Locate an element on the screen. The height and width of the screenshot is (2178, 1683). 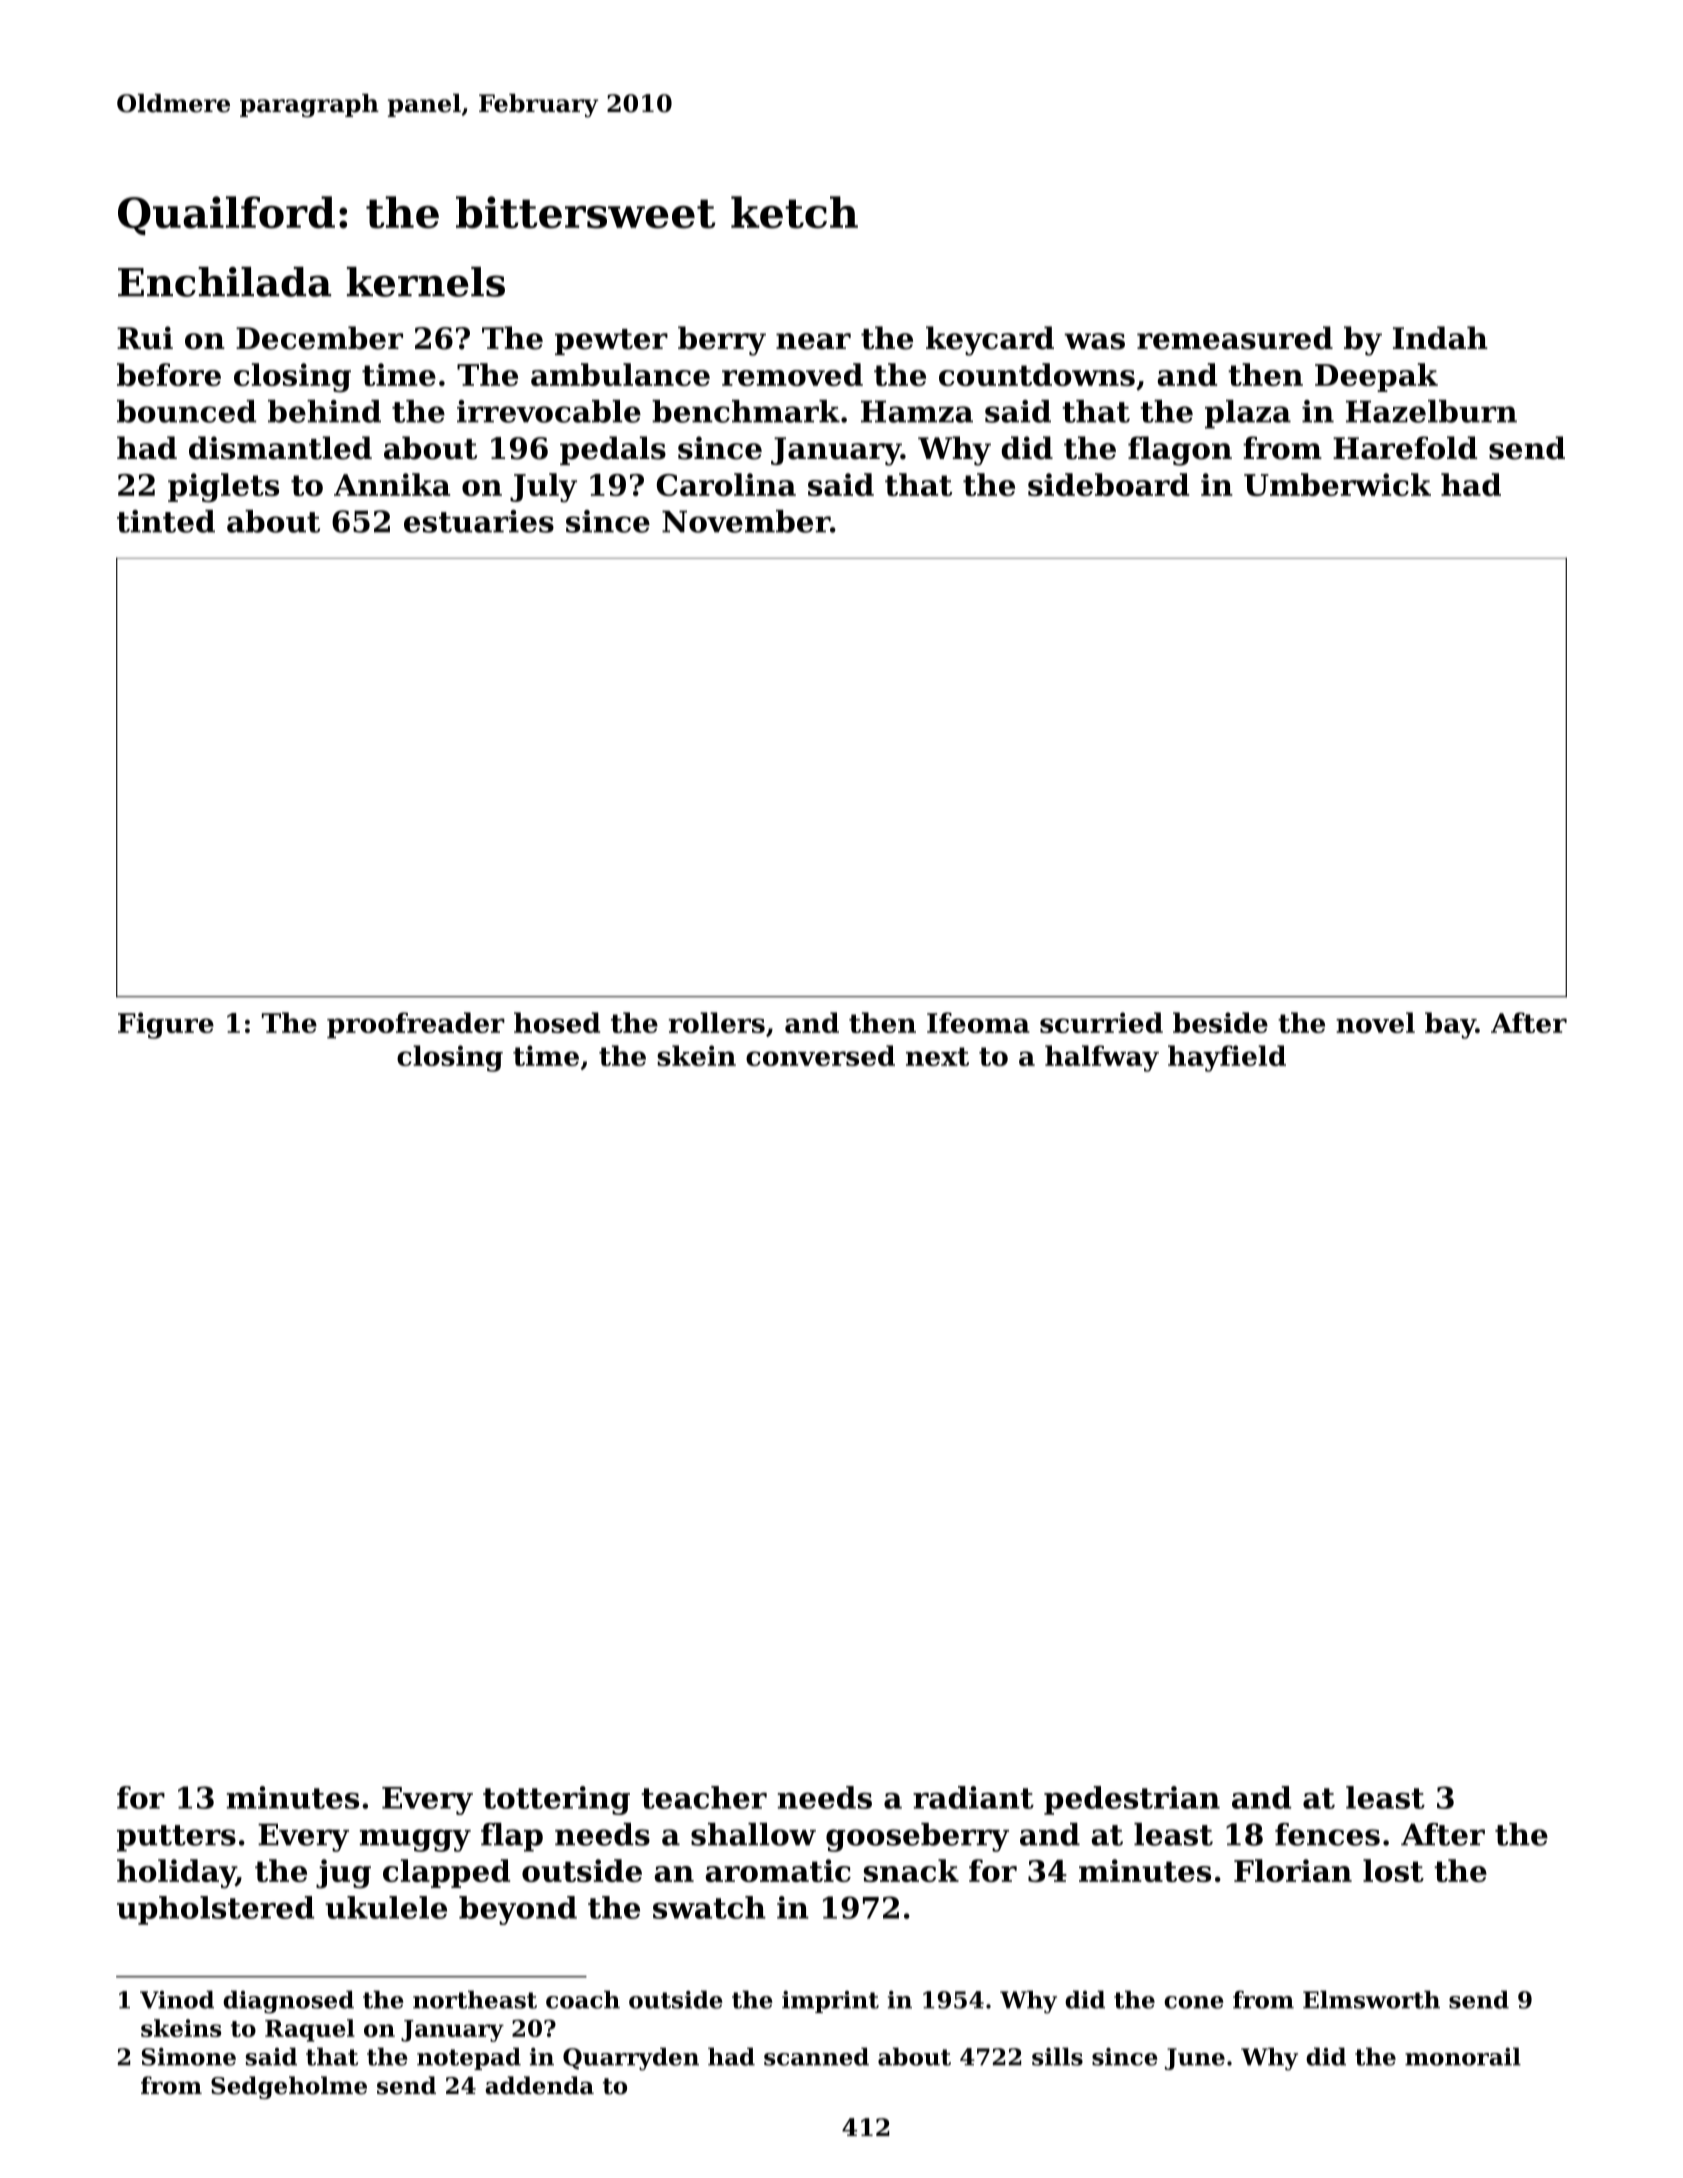
novel is located at coordinates (1375, 1022).
